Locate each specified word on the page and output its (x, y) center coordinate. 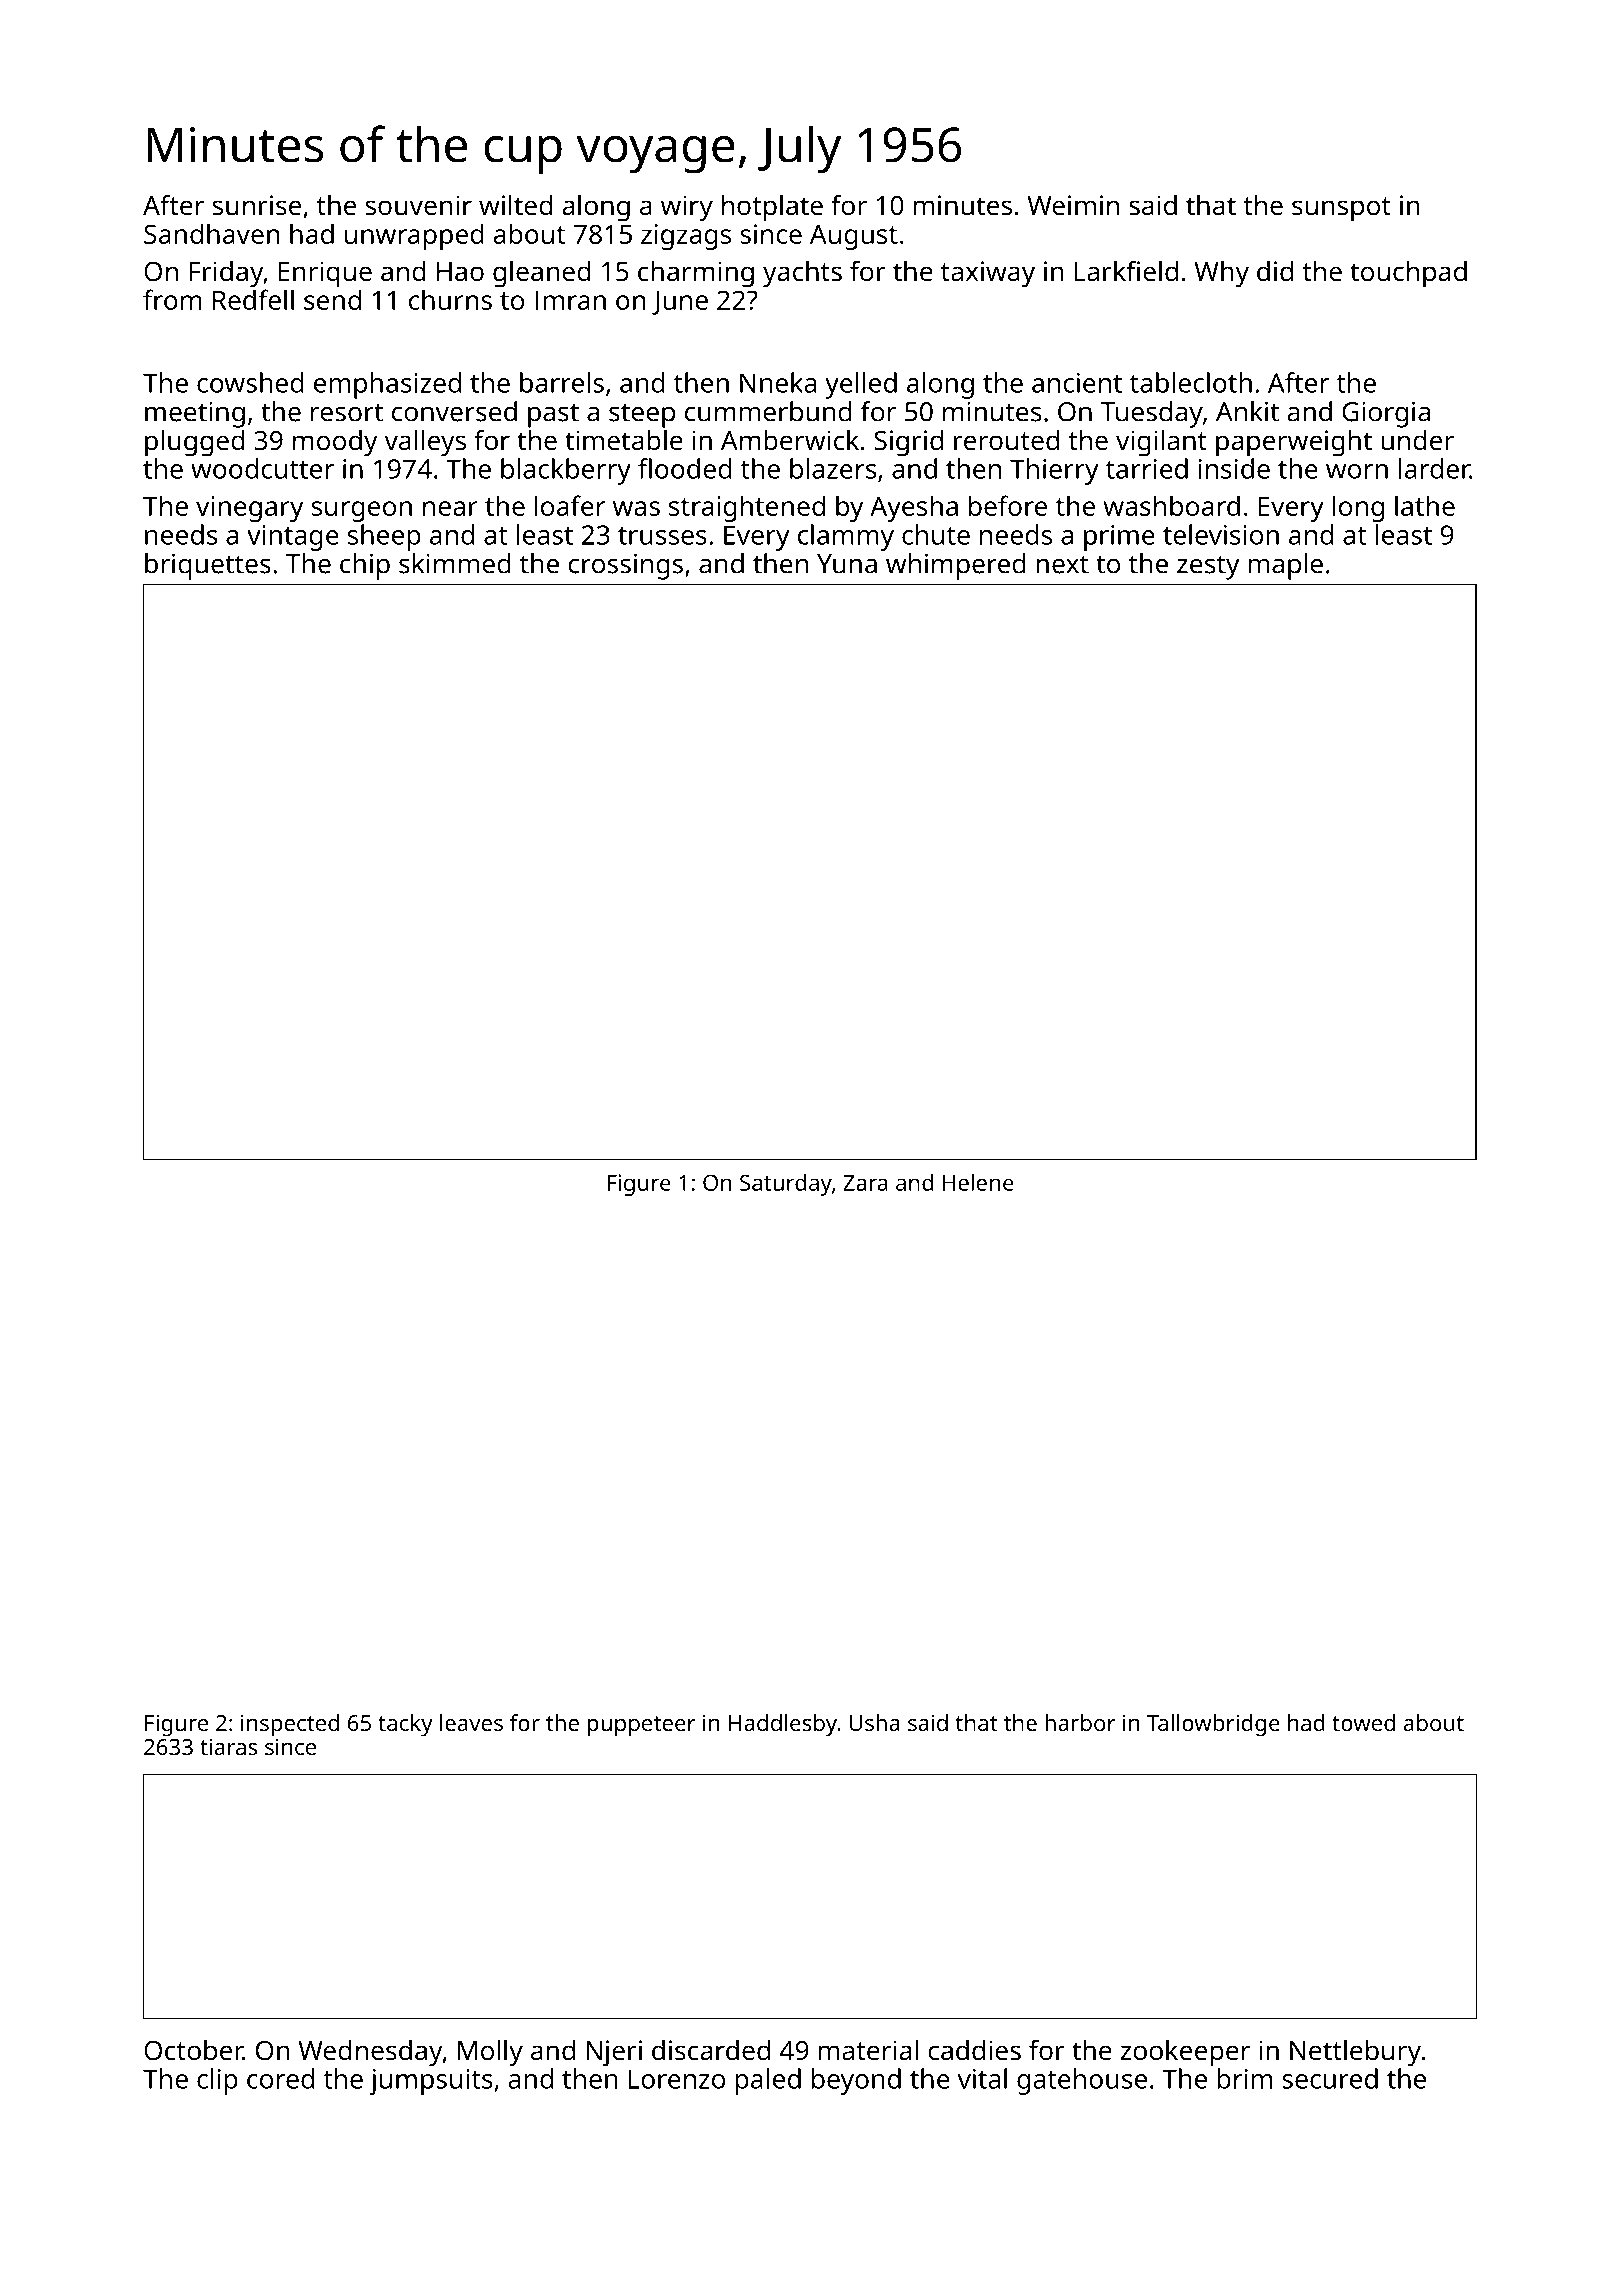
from (172, 299)
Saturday (786, 1185)
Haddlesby (783, 1725)
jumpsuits (431, 2082)
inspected (290, 1725)
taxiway (988, 274)
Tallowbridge (1213, 1725)
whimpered (956, 566)
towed (1363, 1722)
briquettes (208, 566)
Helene (978, 1182)
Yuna (847, 564)
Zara (865, 1183)
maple (1285, 566)
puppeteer (642, 1726)
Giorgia (1386, 414)
